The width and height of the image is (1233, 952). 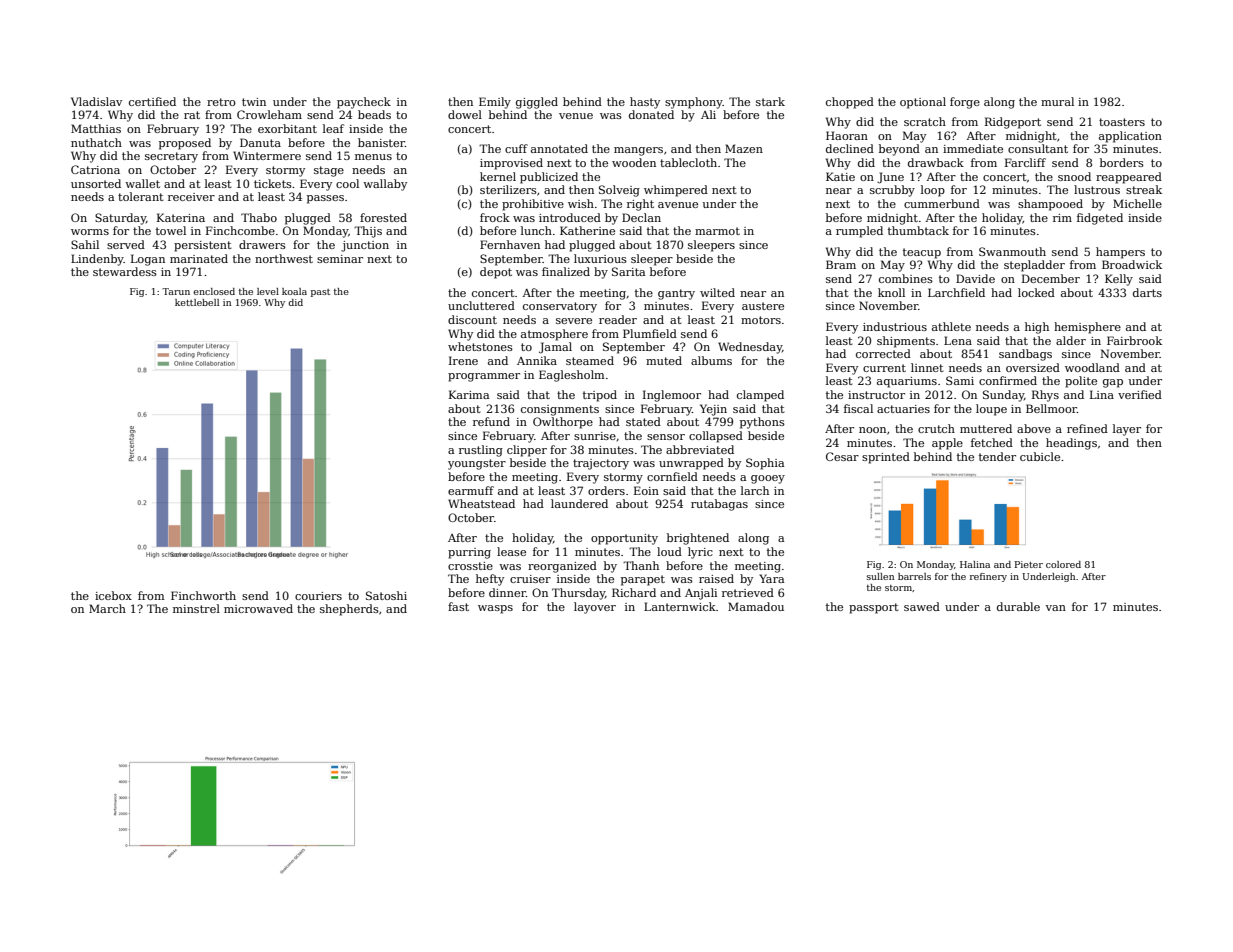 I want to click on kettlebell, so click(x=197, y=302).
